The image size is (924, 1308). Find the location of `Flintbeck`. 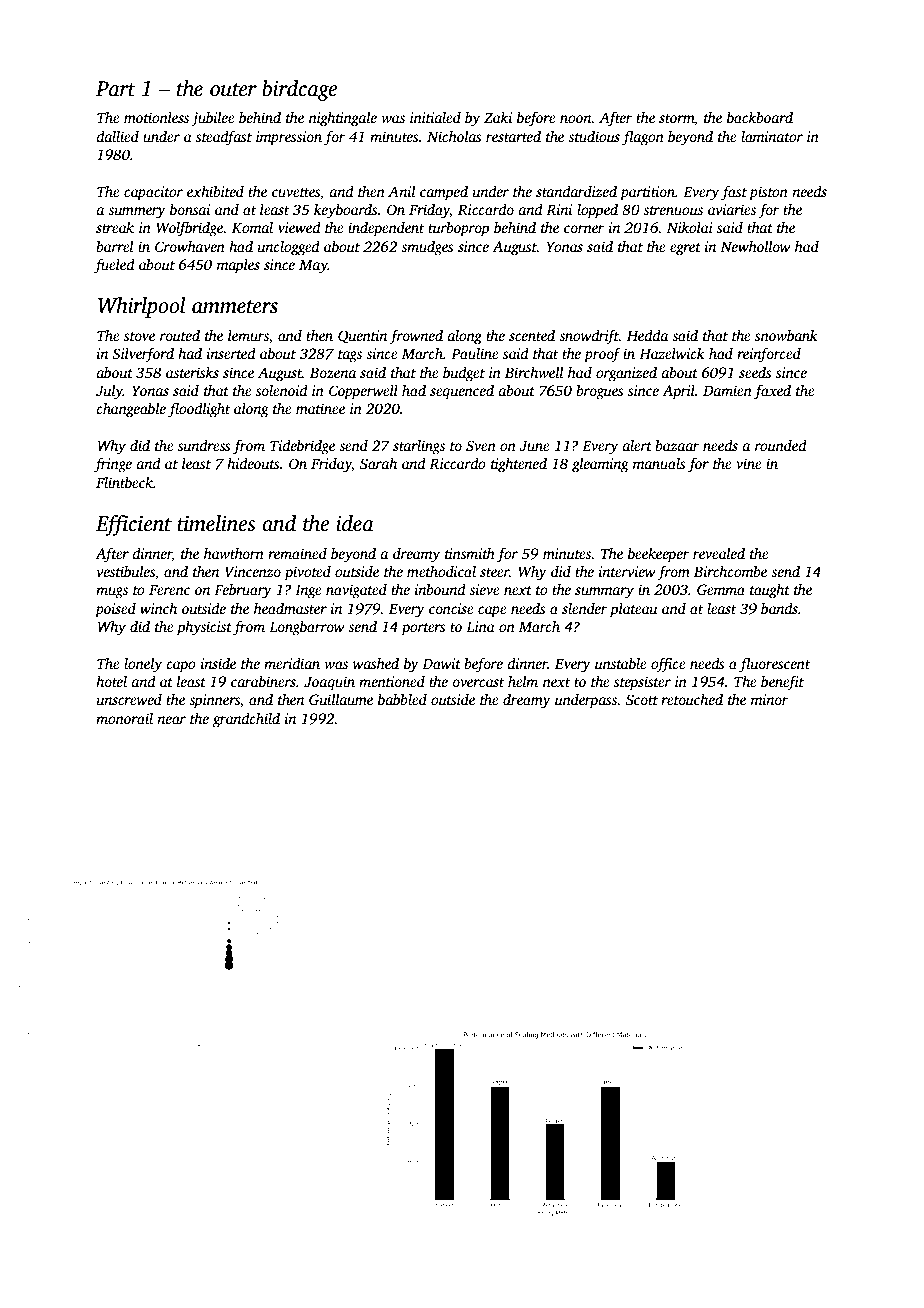

Flintbeck is located at coordinates (124, 482).
